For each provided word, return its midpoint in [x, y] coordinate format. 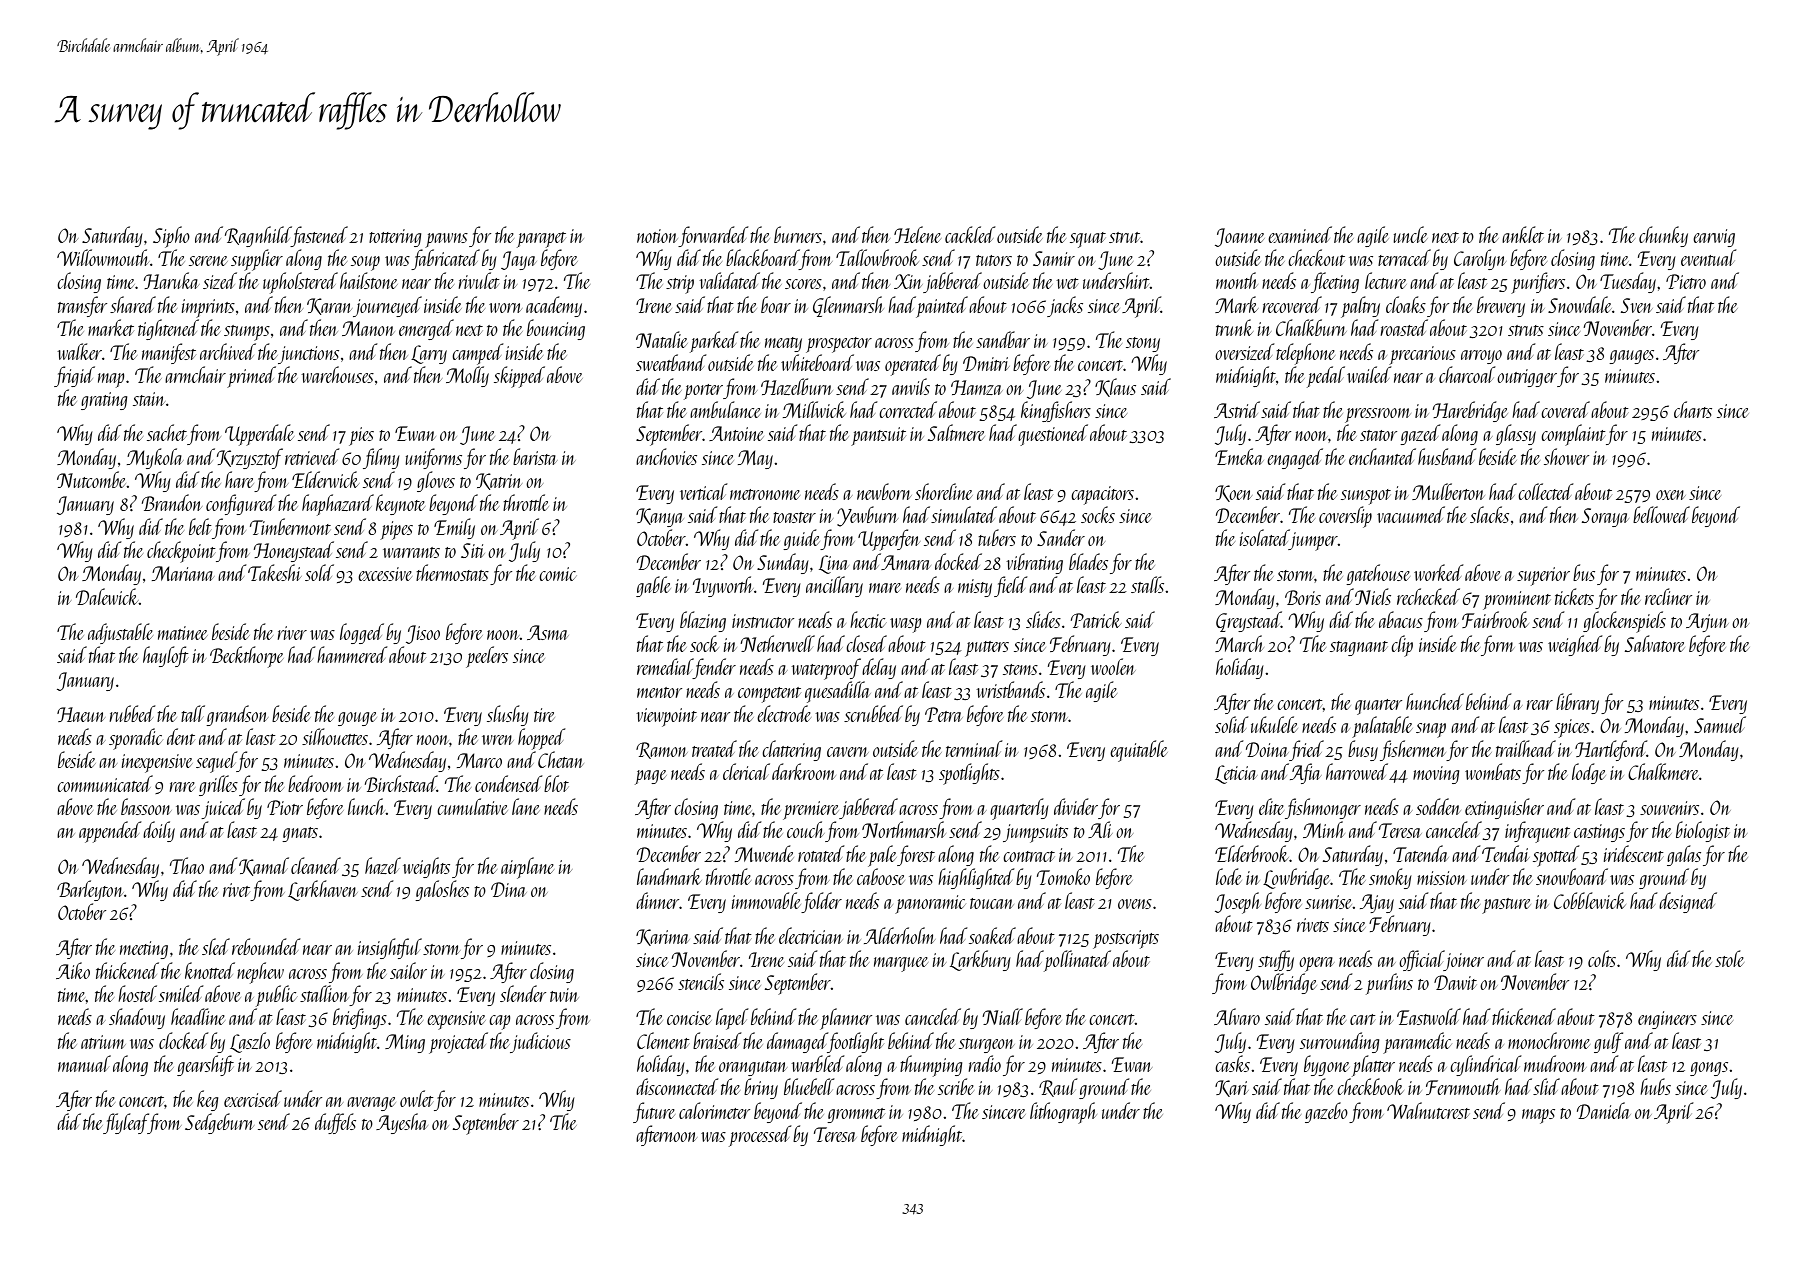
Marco [479, 760]
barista [535, 456]
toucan [991, 903]
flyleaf [125, 1123]
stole [1729, 958]
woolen [1113, 666]
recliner [1668, 596]
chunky [1663, 236]
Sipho [171, 237]
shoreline [944, 491]
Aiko [73, 970]
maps [1538, 1116]
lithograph [1063, 1113]
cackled [970, 234]
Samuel [1720, 724]
